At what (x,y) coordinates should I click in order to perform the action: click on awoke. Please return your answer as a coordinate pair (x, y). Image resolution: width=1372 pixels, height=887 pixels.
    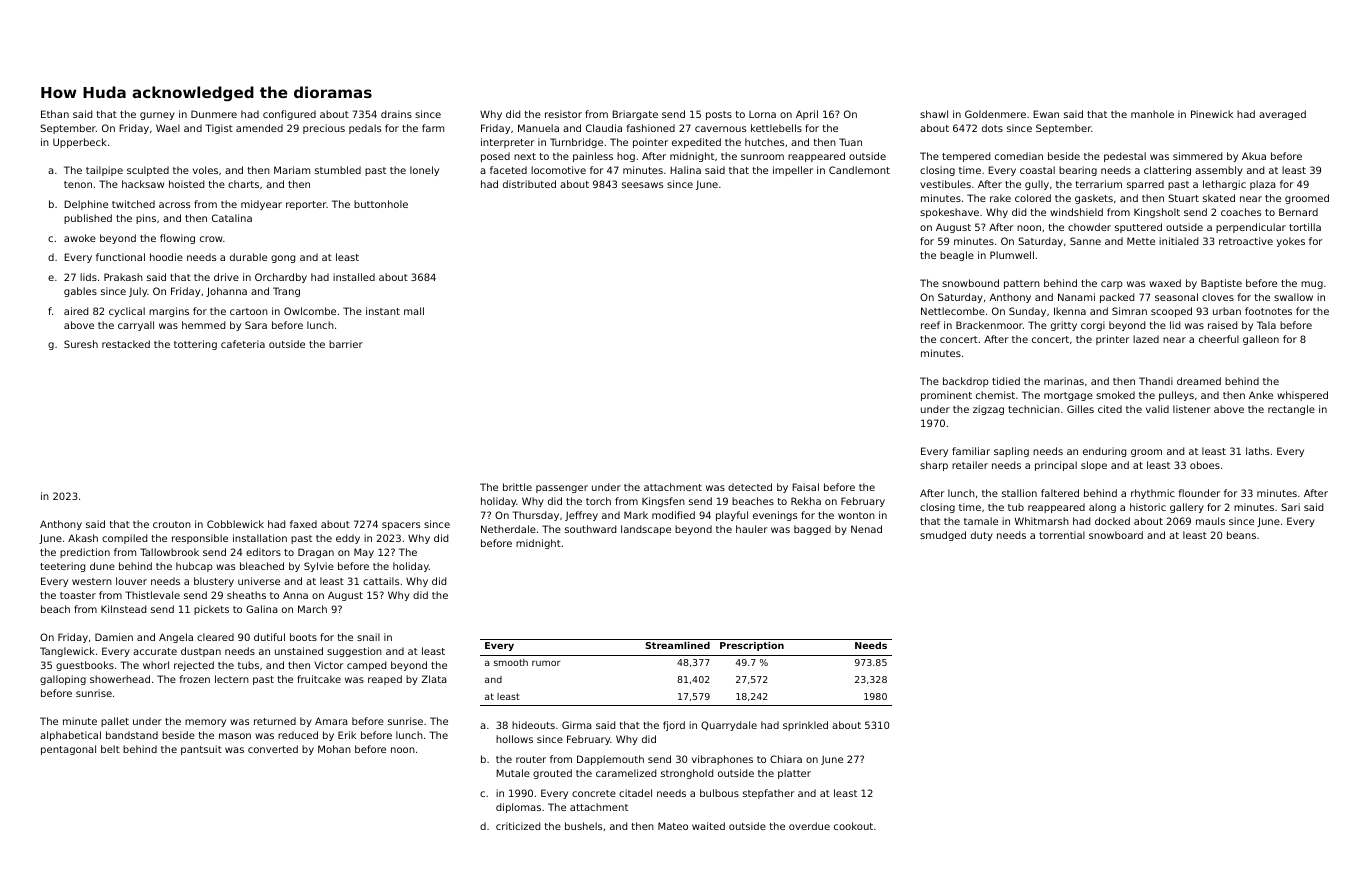
    Looking at the image, I should click on (80, 238).
